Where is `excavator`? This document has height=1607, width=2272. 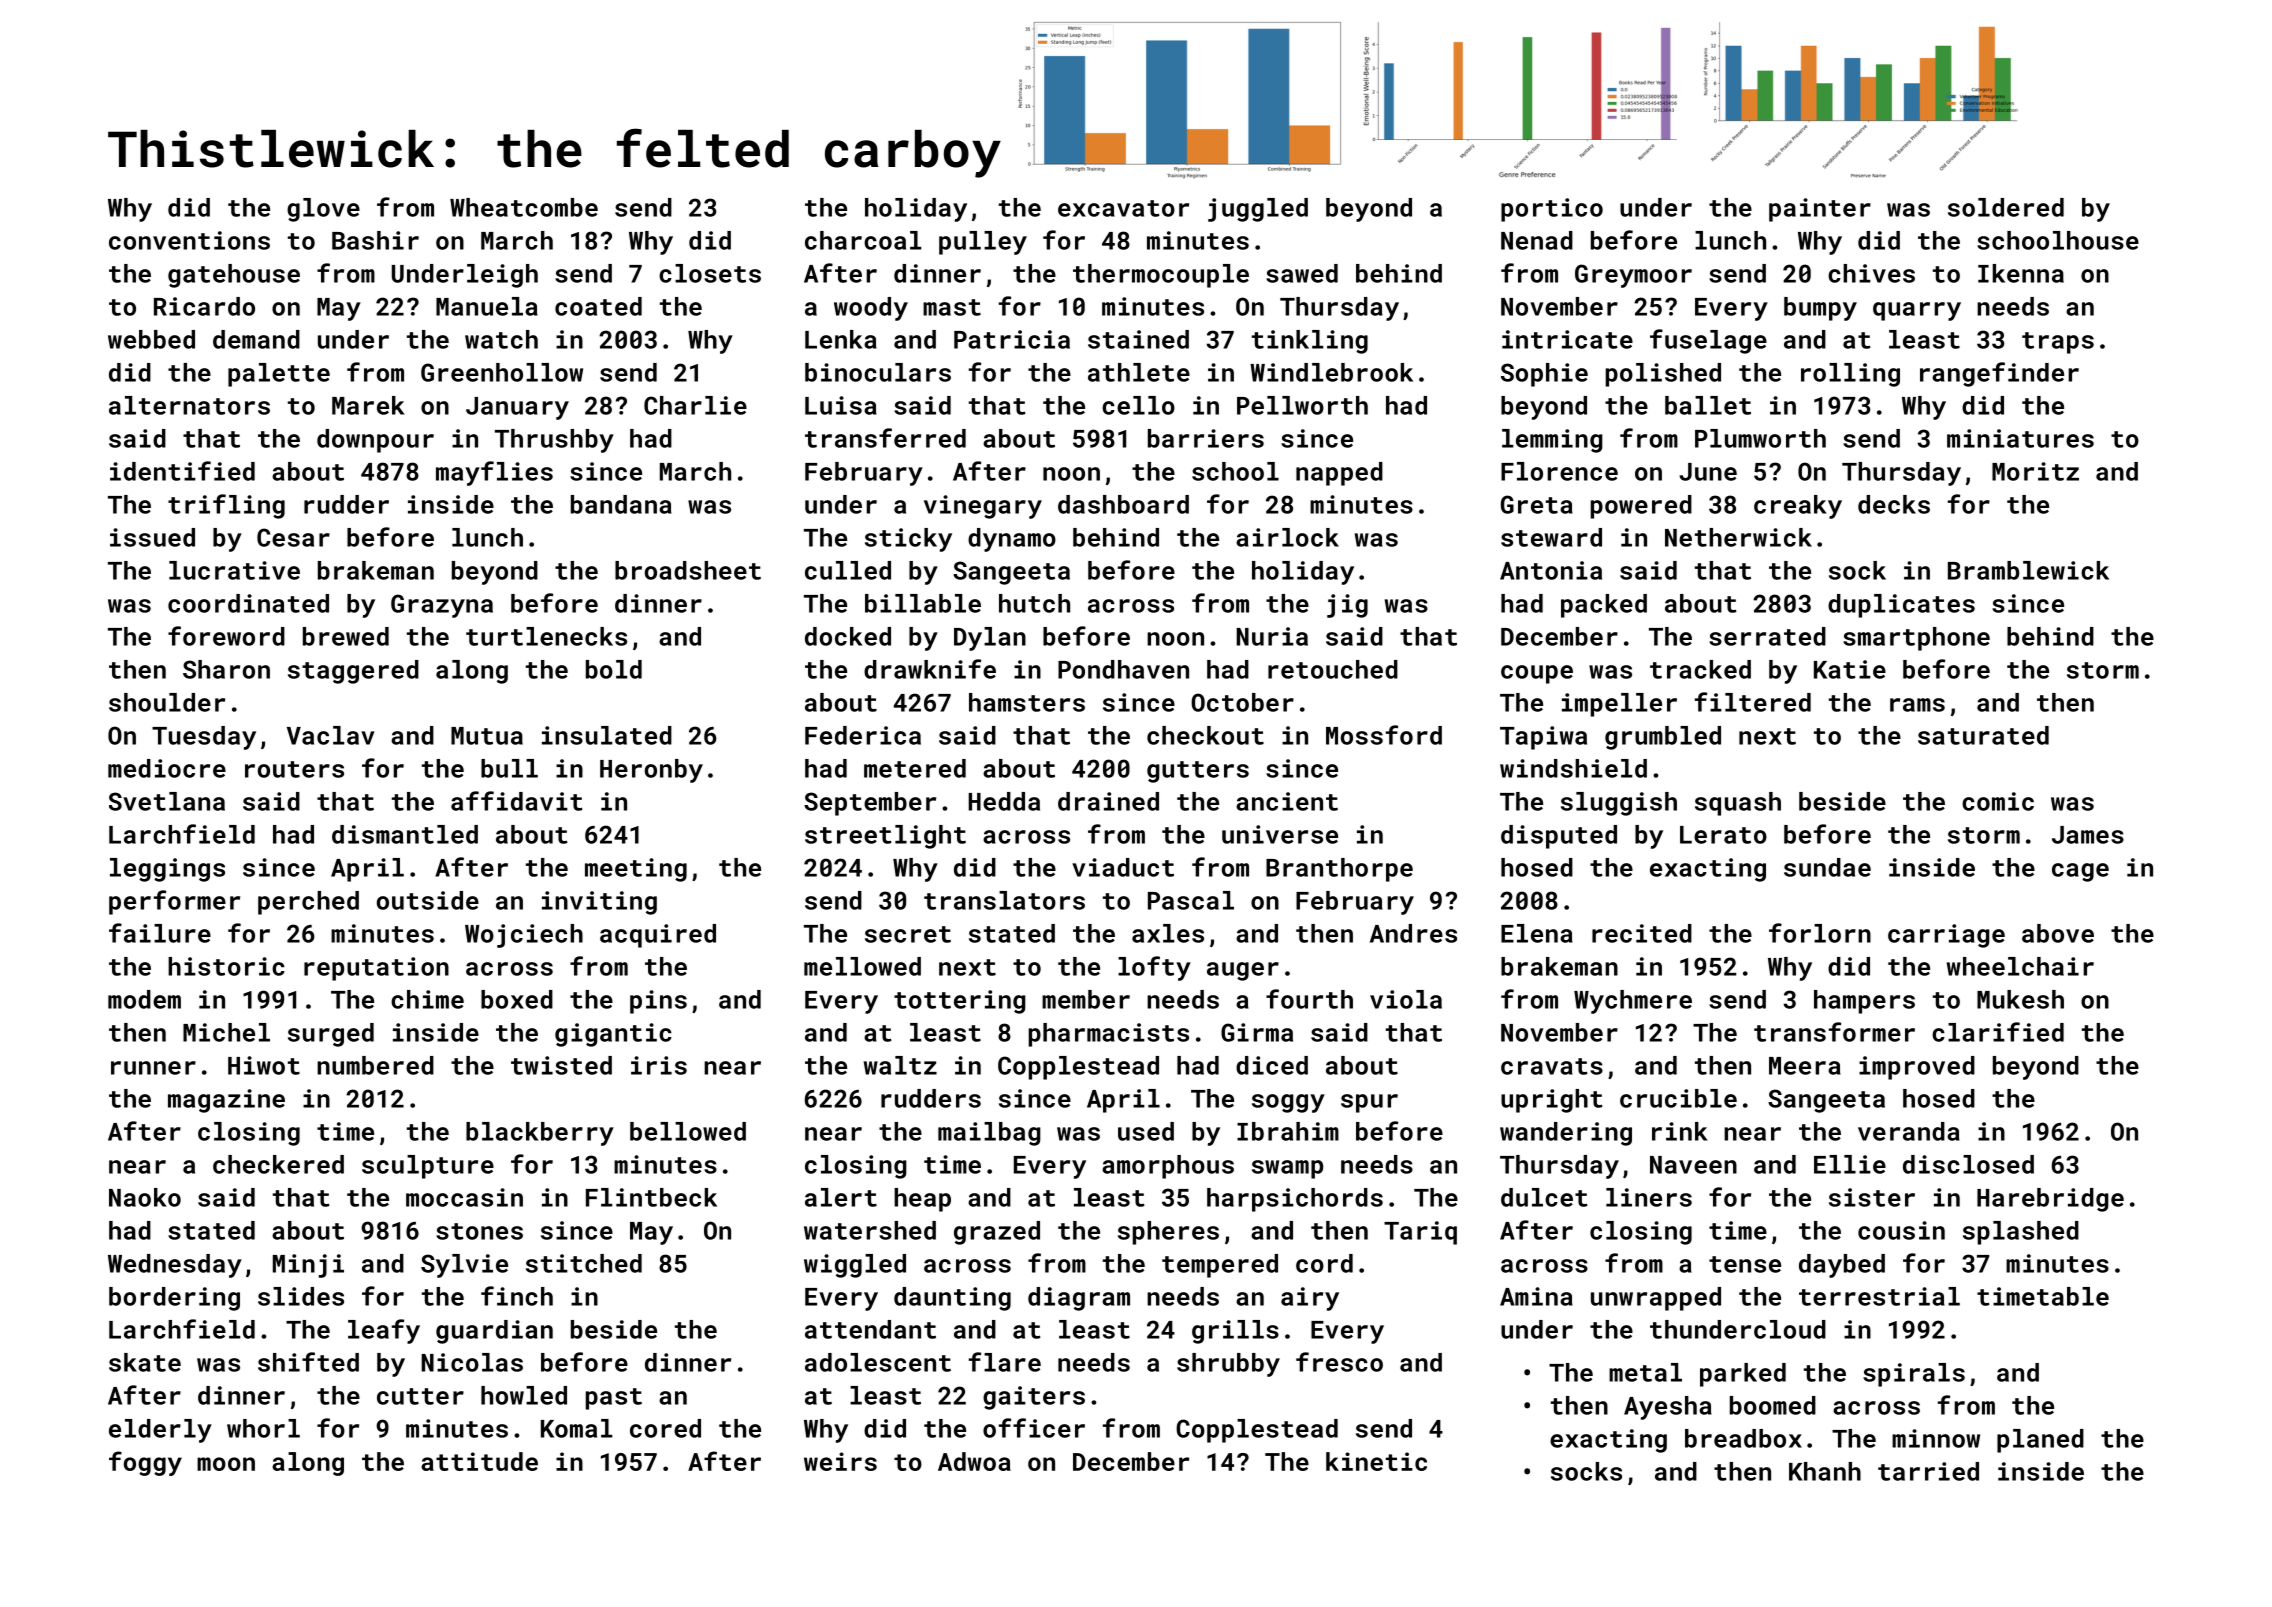 excavator is located at coordinates (1123, 208).
